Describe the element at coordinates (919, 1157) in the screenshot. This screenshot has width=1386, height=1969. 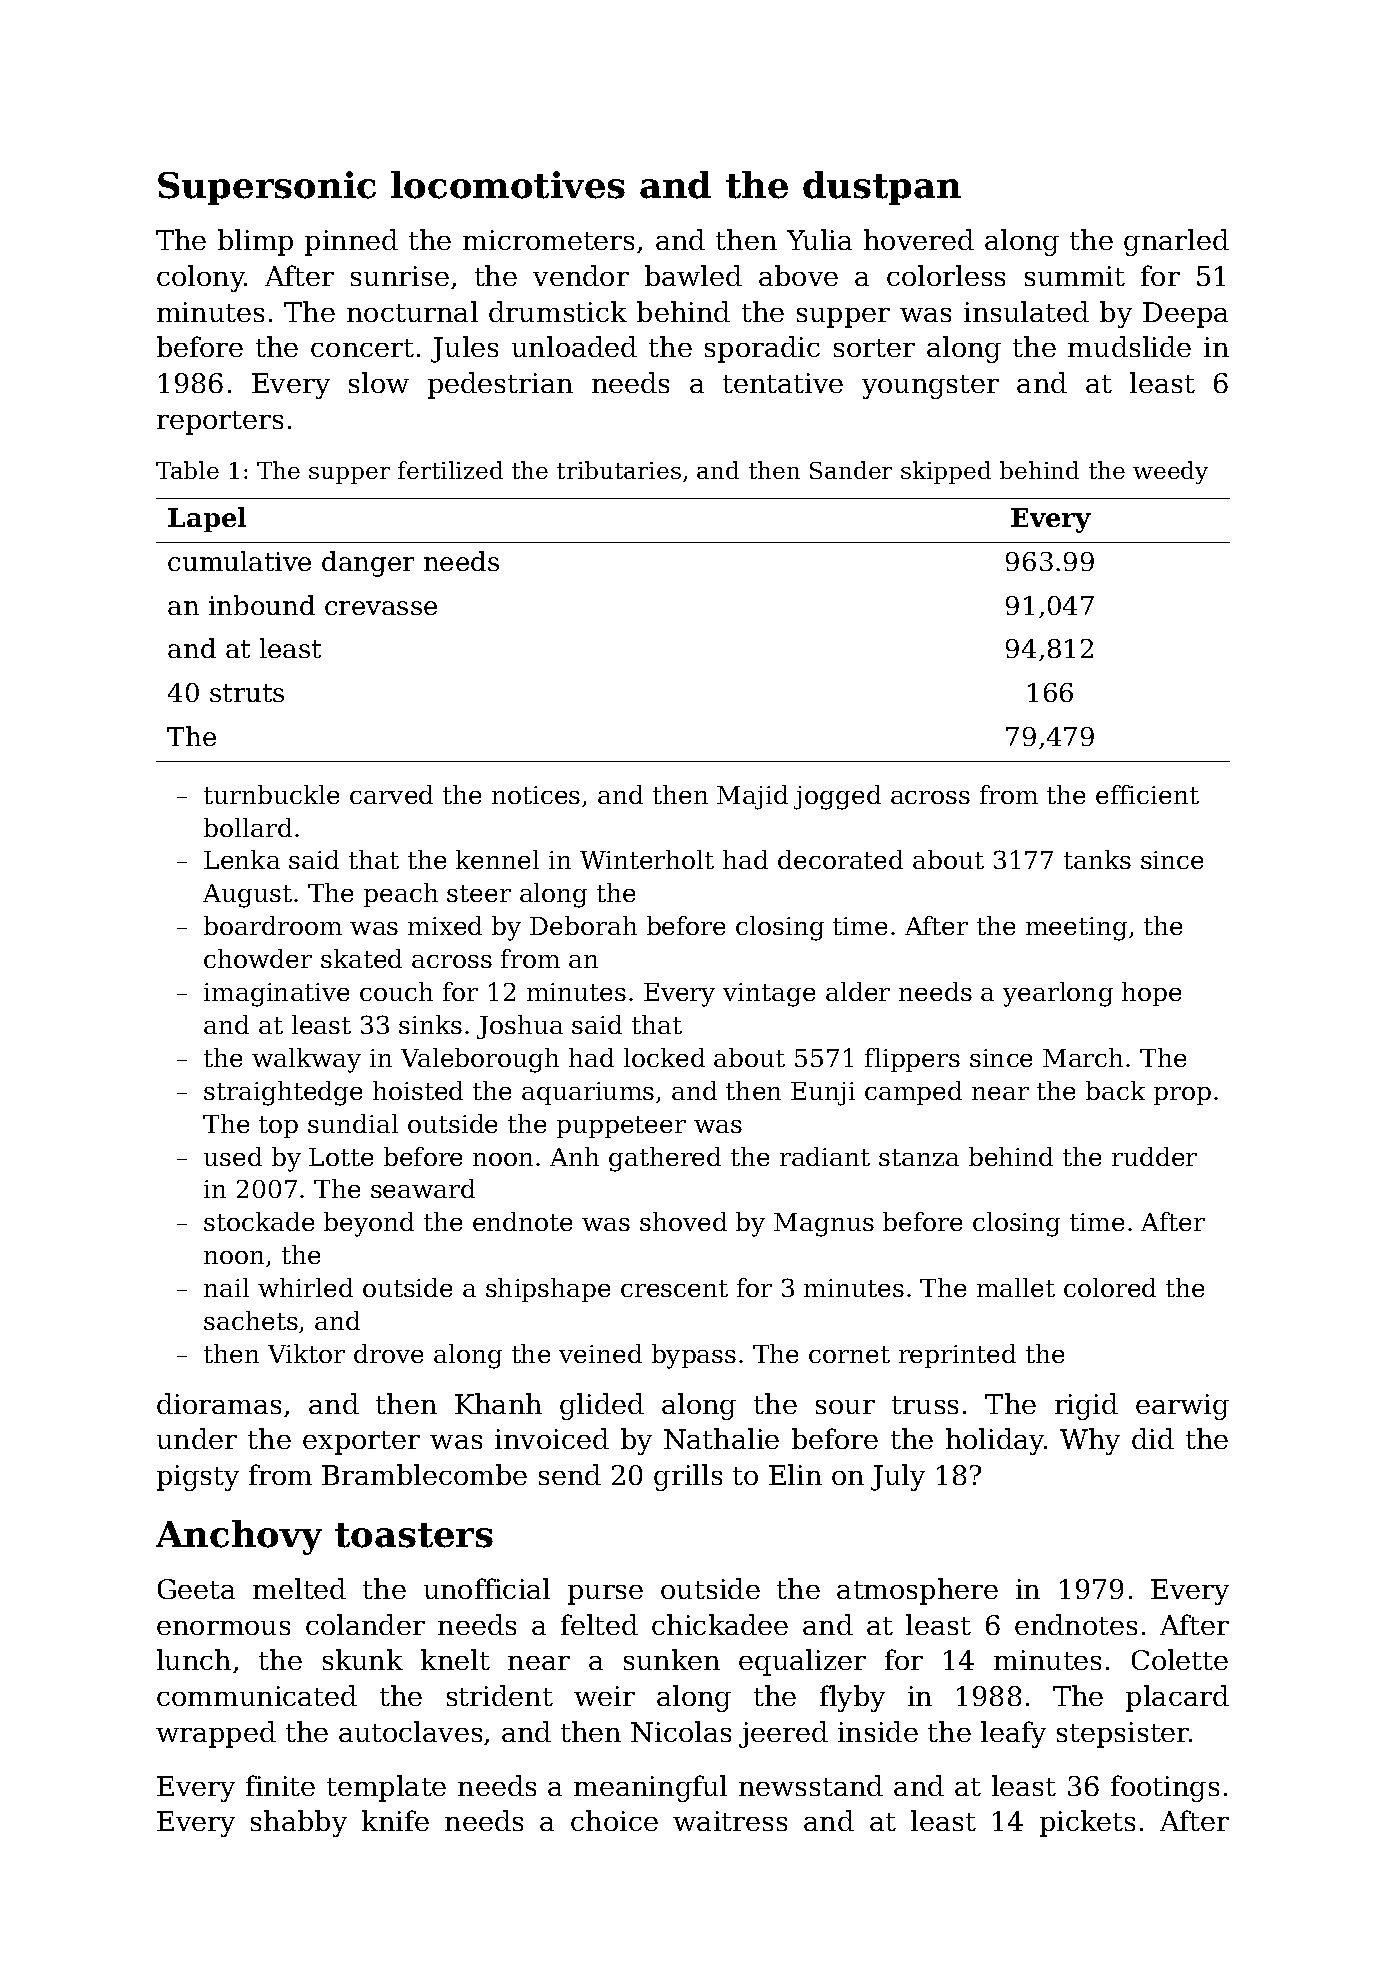
I see `stanza` at that location.
